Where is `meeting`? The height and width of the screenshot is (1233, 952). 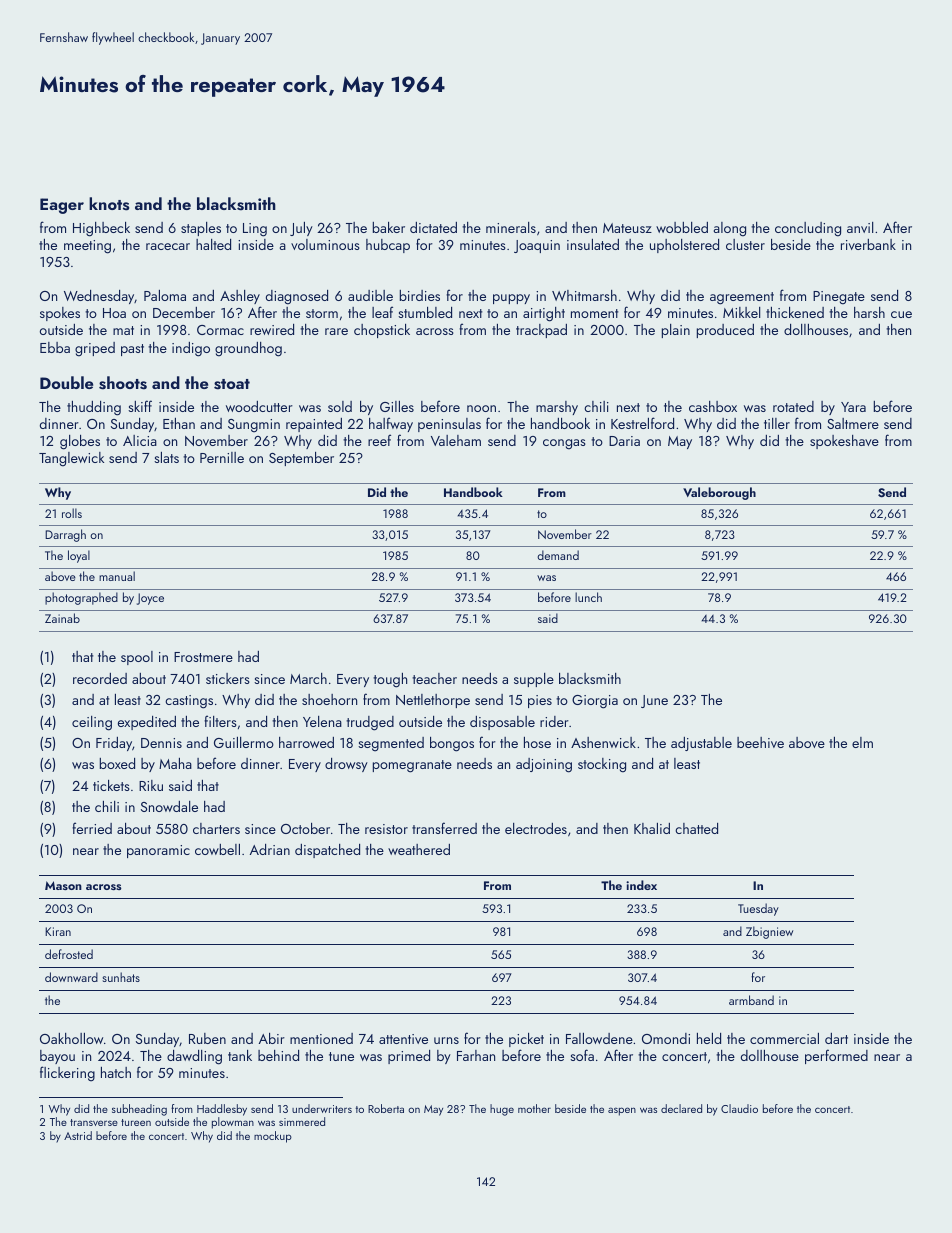 meeting is located at coordinates (87, 247).
